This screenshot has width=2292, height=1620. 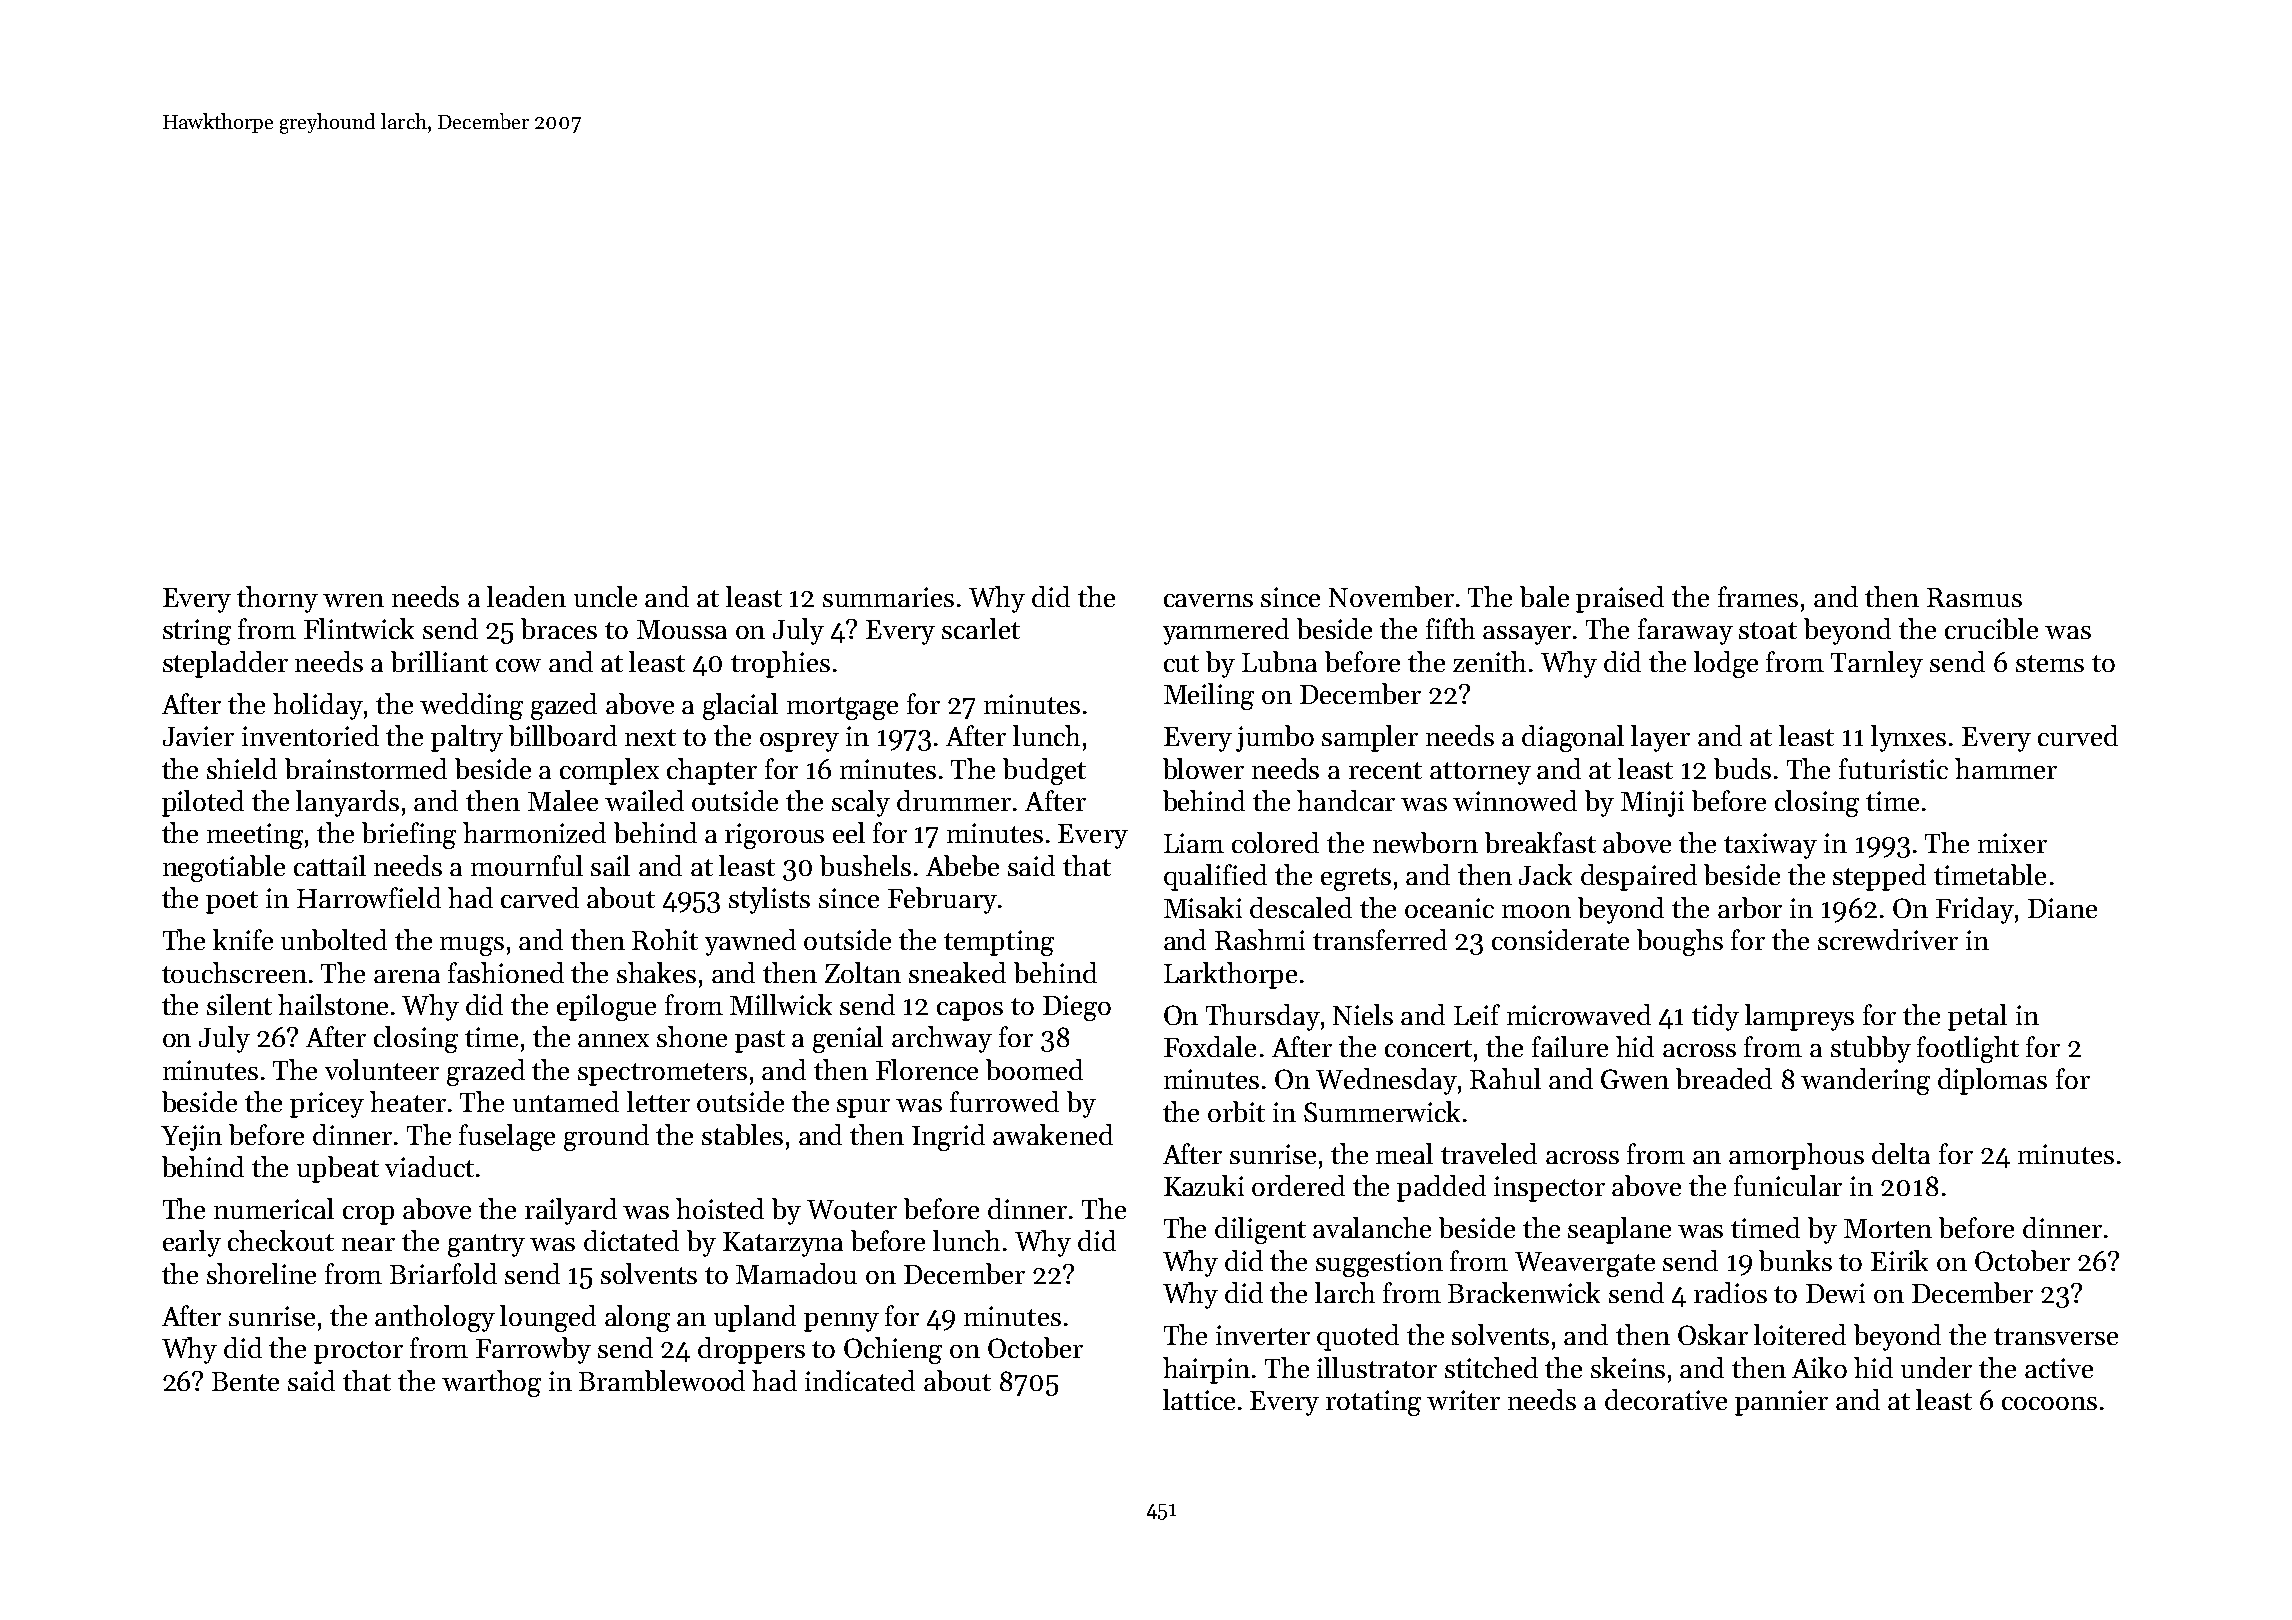 I want to click on Bente, so click(x=245, y=1381).
